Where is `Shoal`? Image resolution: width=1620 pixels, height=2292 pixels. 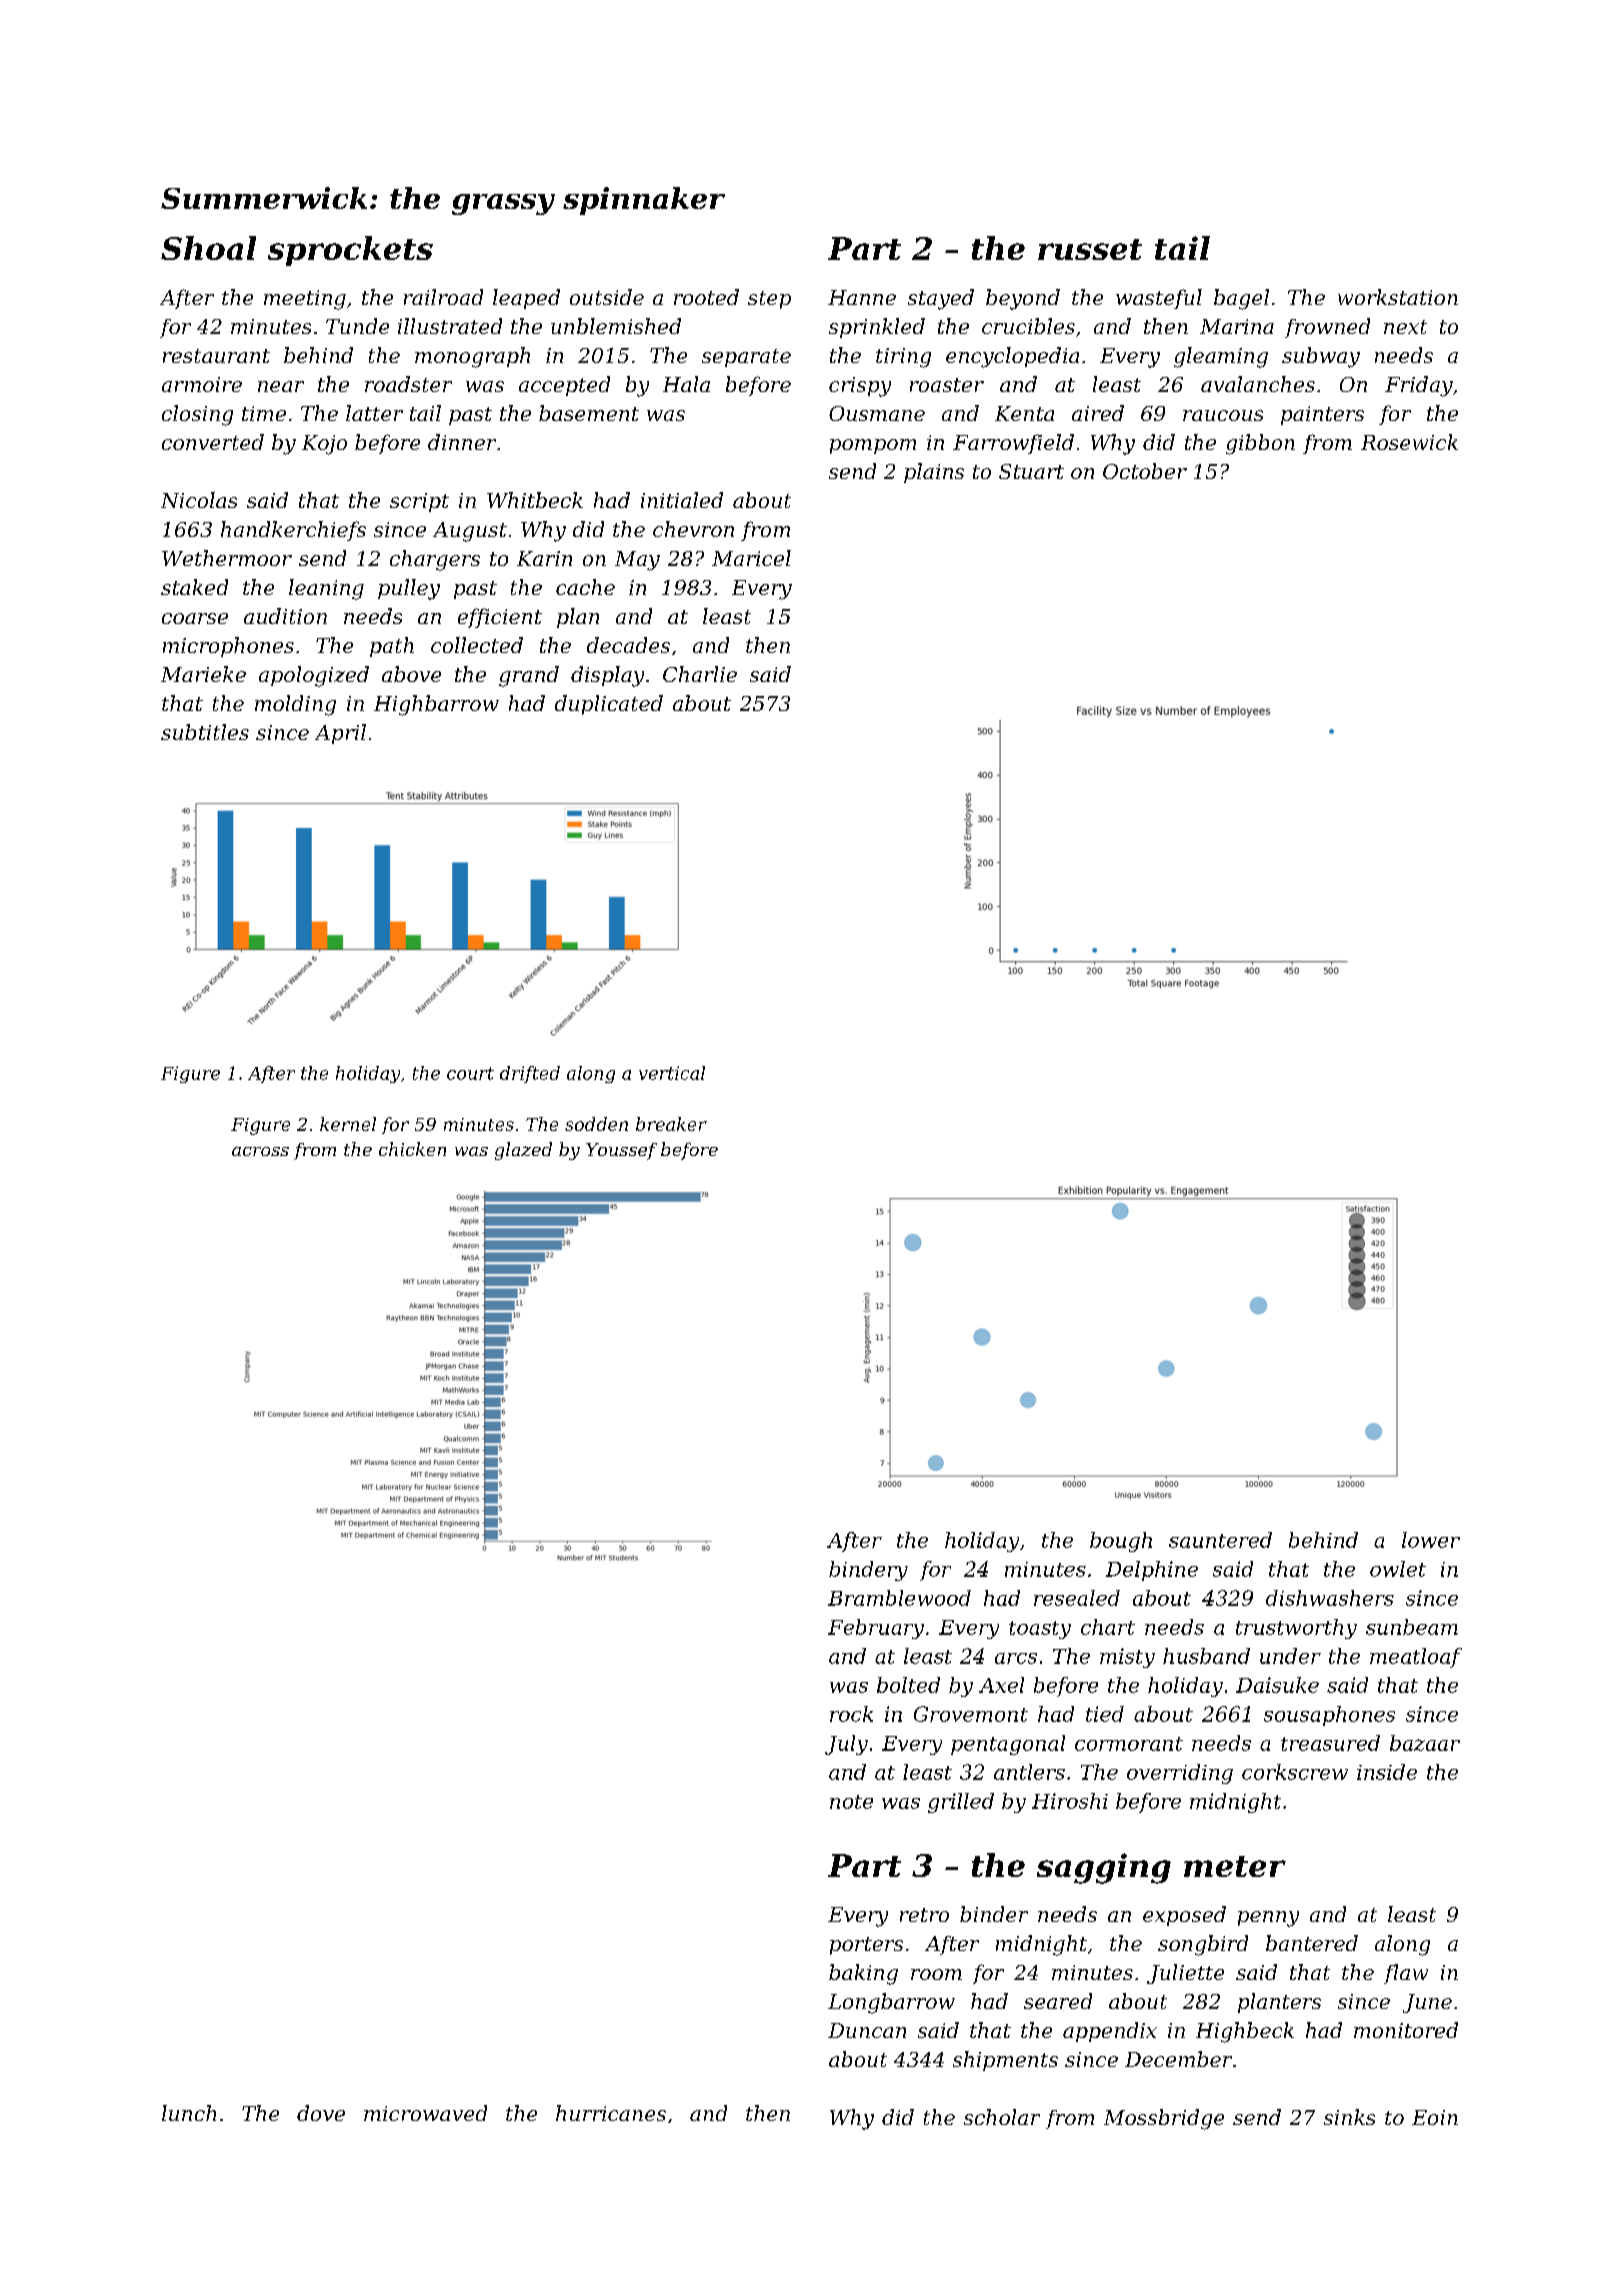 Shoal is located at coordinates (208, 248).
